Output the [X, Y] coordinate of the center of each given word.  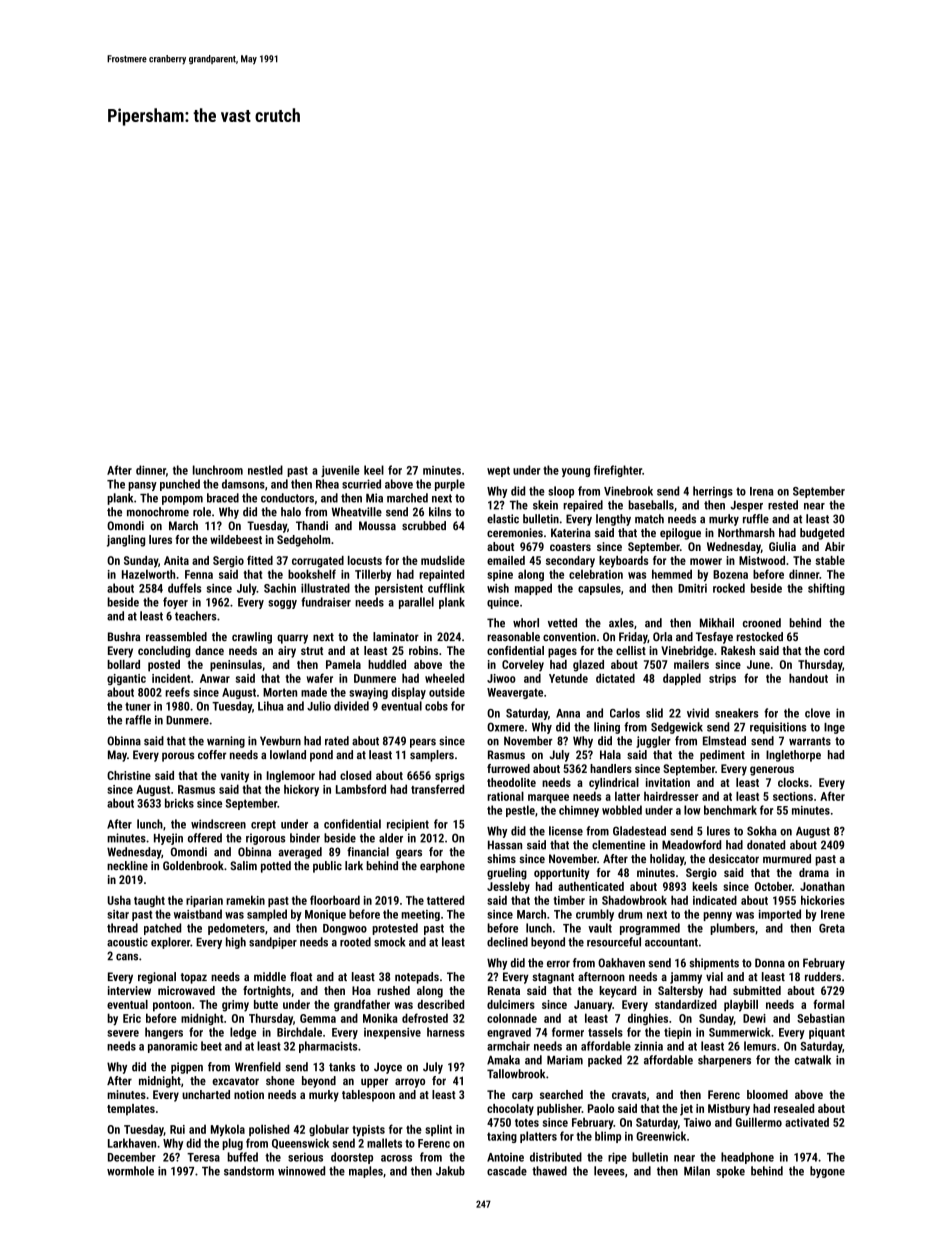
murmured [787, 858]
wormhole [130, 1171]
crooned [762, 623]
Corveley [523, 666]
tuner [138, 706]
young [576, 472]
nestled [265, 470]
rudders [823, 976]
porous [178, 757]
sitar [118, 914]
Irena [761, 491]
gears [409, 854]
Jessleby [508, 888]
